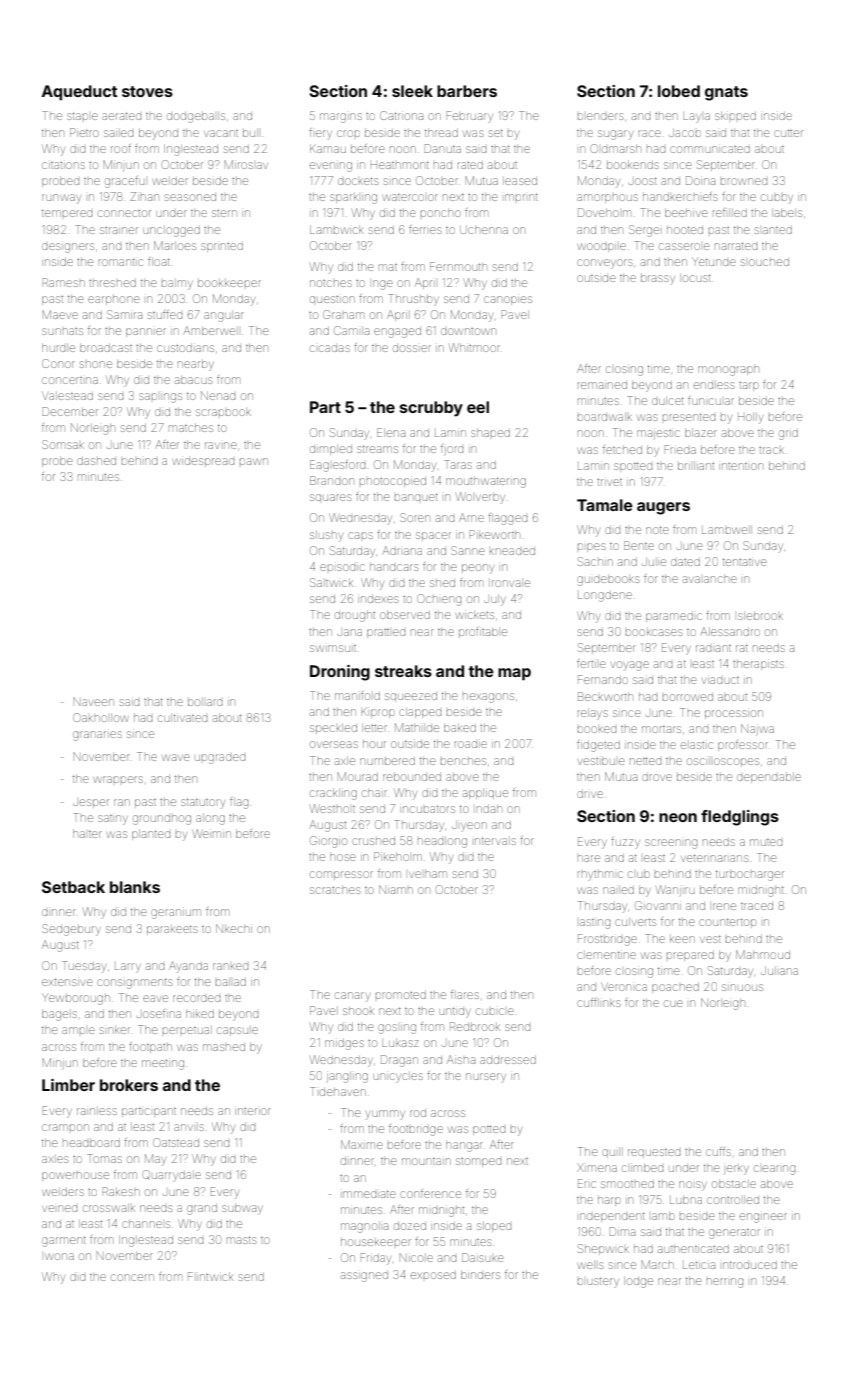 The image size is (849, 1400). Describe the element at coordinates (760, 616) in the screenshot. I see `Islebrook` at that location.
